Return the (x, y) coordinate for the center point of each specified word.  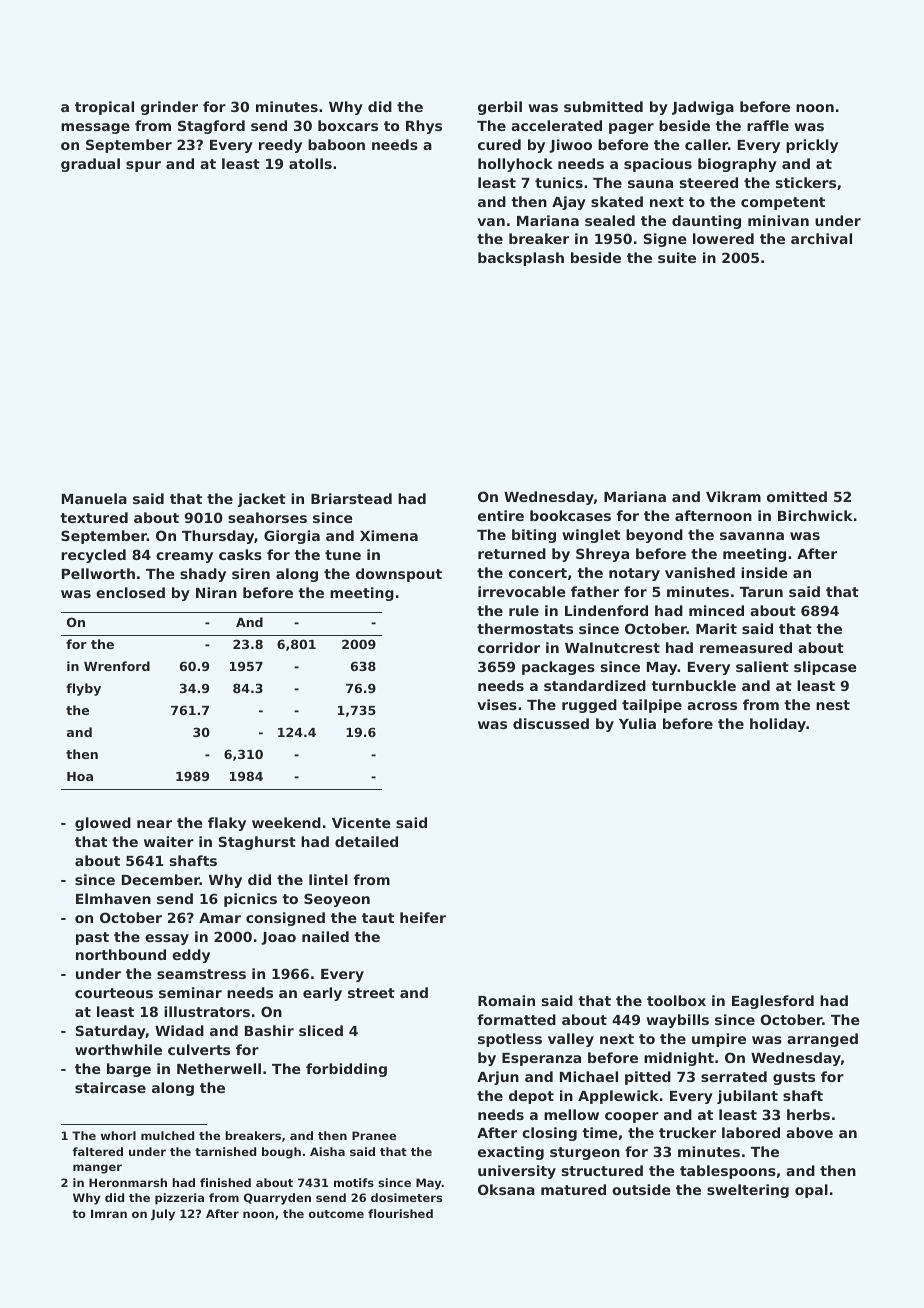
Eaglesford (773, 1002)
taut (378, 918)
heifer (423, 917)
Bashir (269, 1030)
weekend (286, 822)
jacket (262, 500)
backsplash (521, 259)
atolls (310, 163)
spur (143, 166)
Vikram (733, 496)
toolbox (676, 1000)
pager (631, 128)
